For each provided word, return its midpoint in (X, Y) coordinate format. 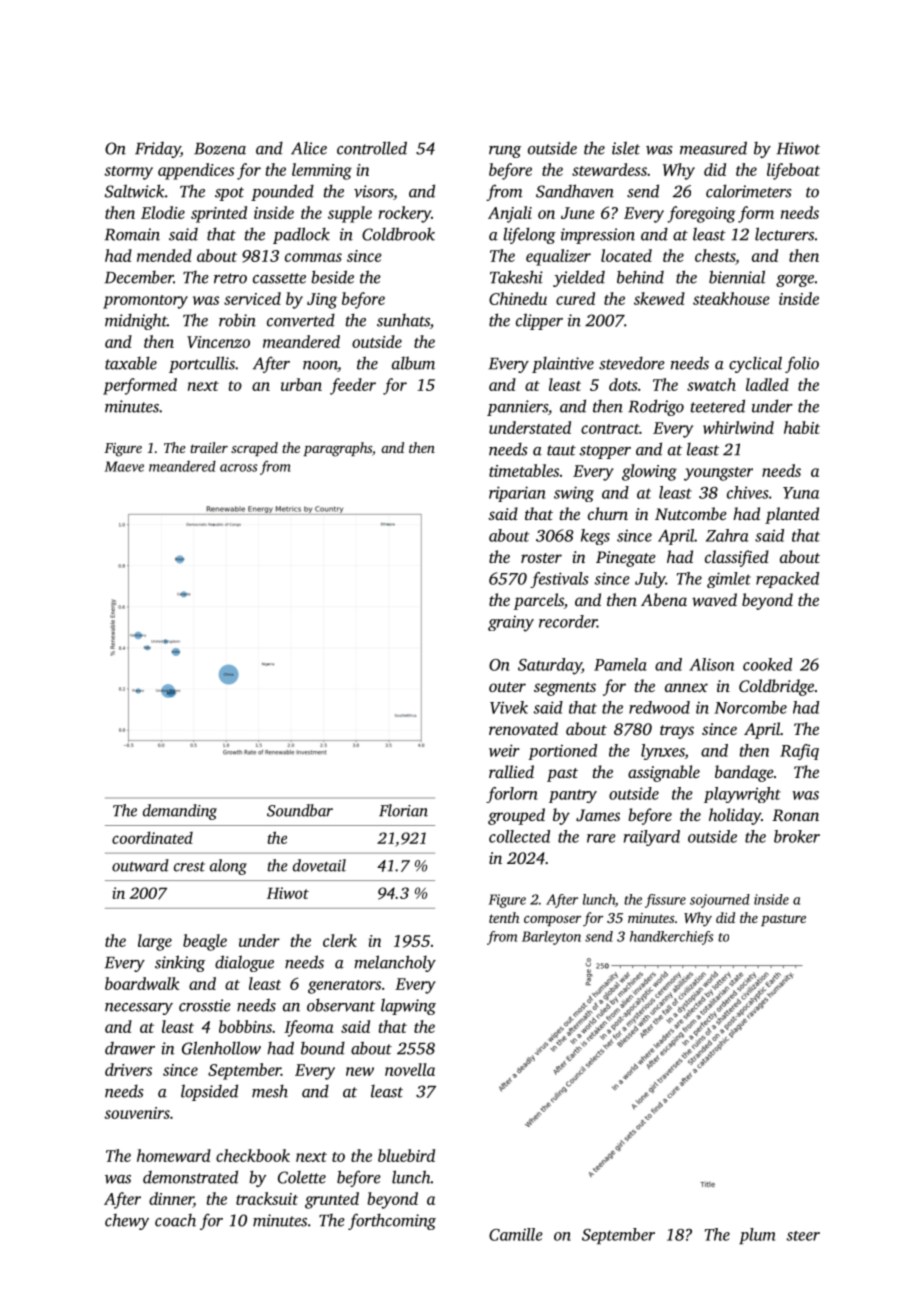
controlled (372, 148)
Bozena (220, 149)
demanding (180, 812)
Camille (516, 1234)
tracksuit (267, 1198)
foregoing (701, 214)
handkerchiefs (671, 938)
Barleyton (551, 938)
